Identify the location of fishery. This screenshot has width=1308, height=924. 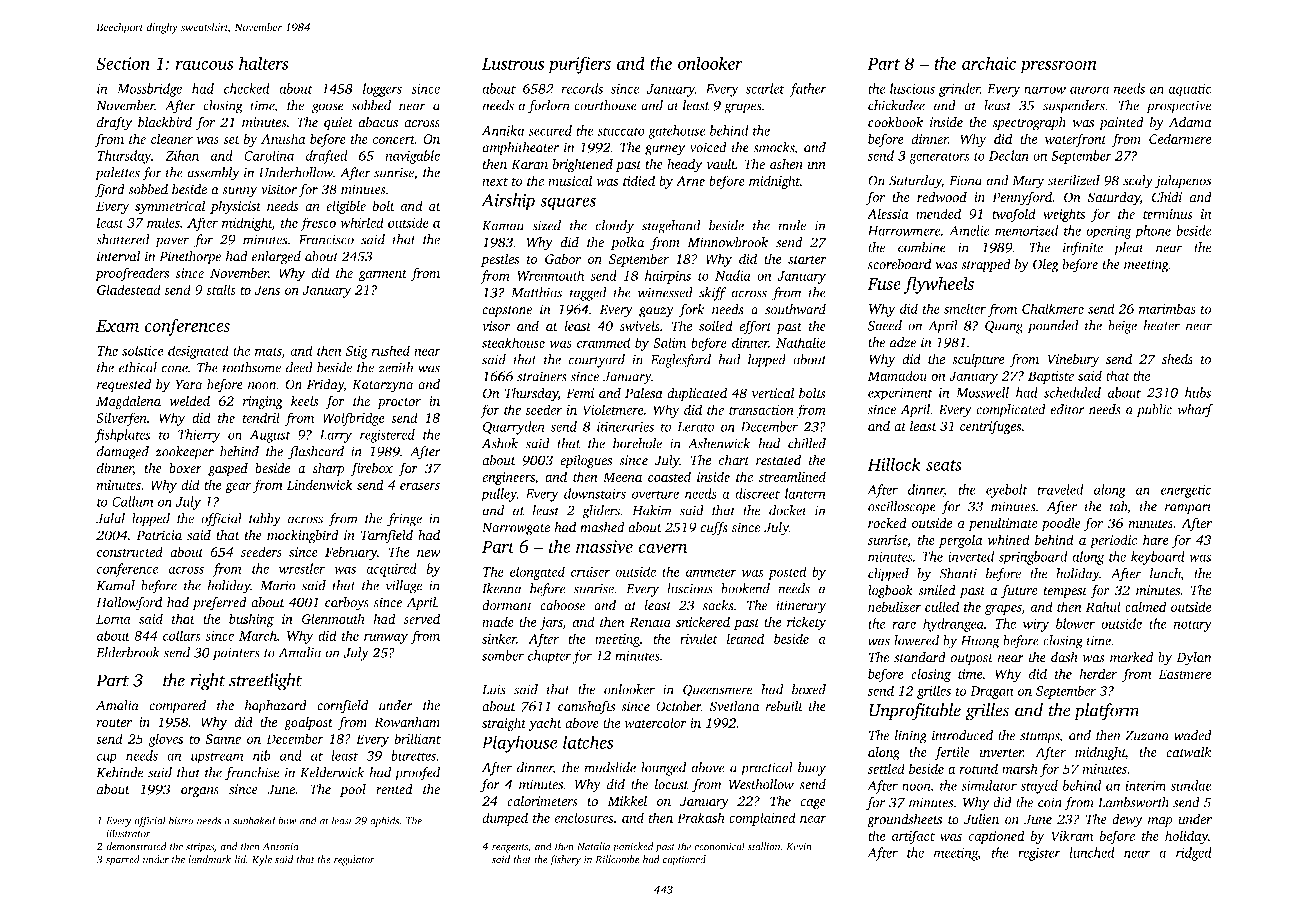
(565, 860).
